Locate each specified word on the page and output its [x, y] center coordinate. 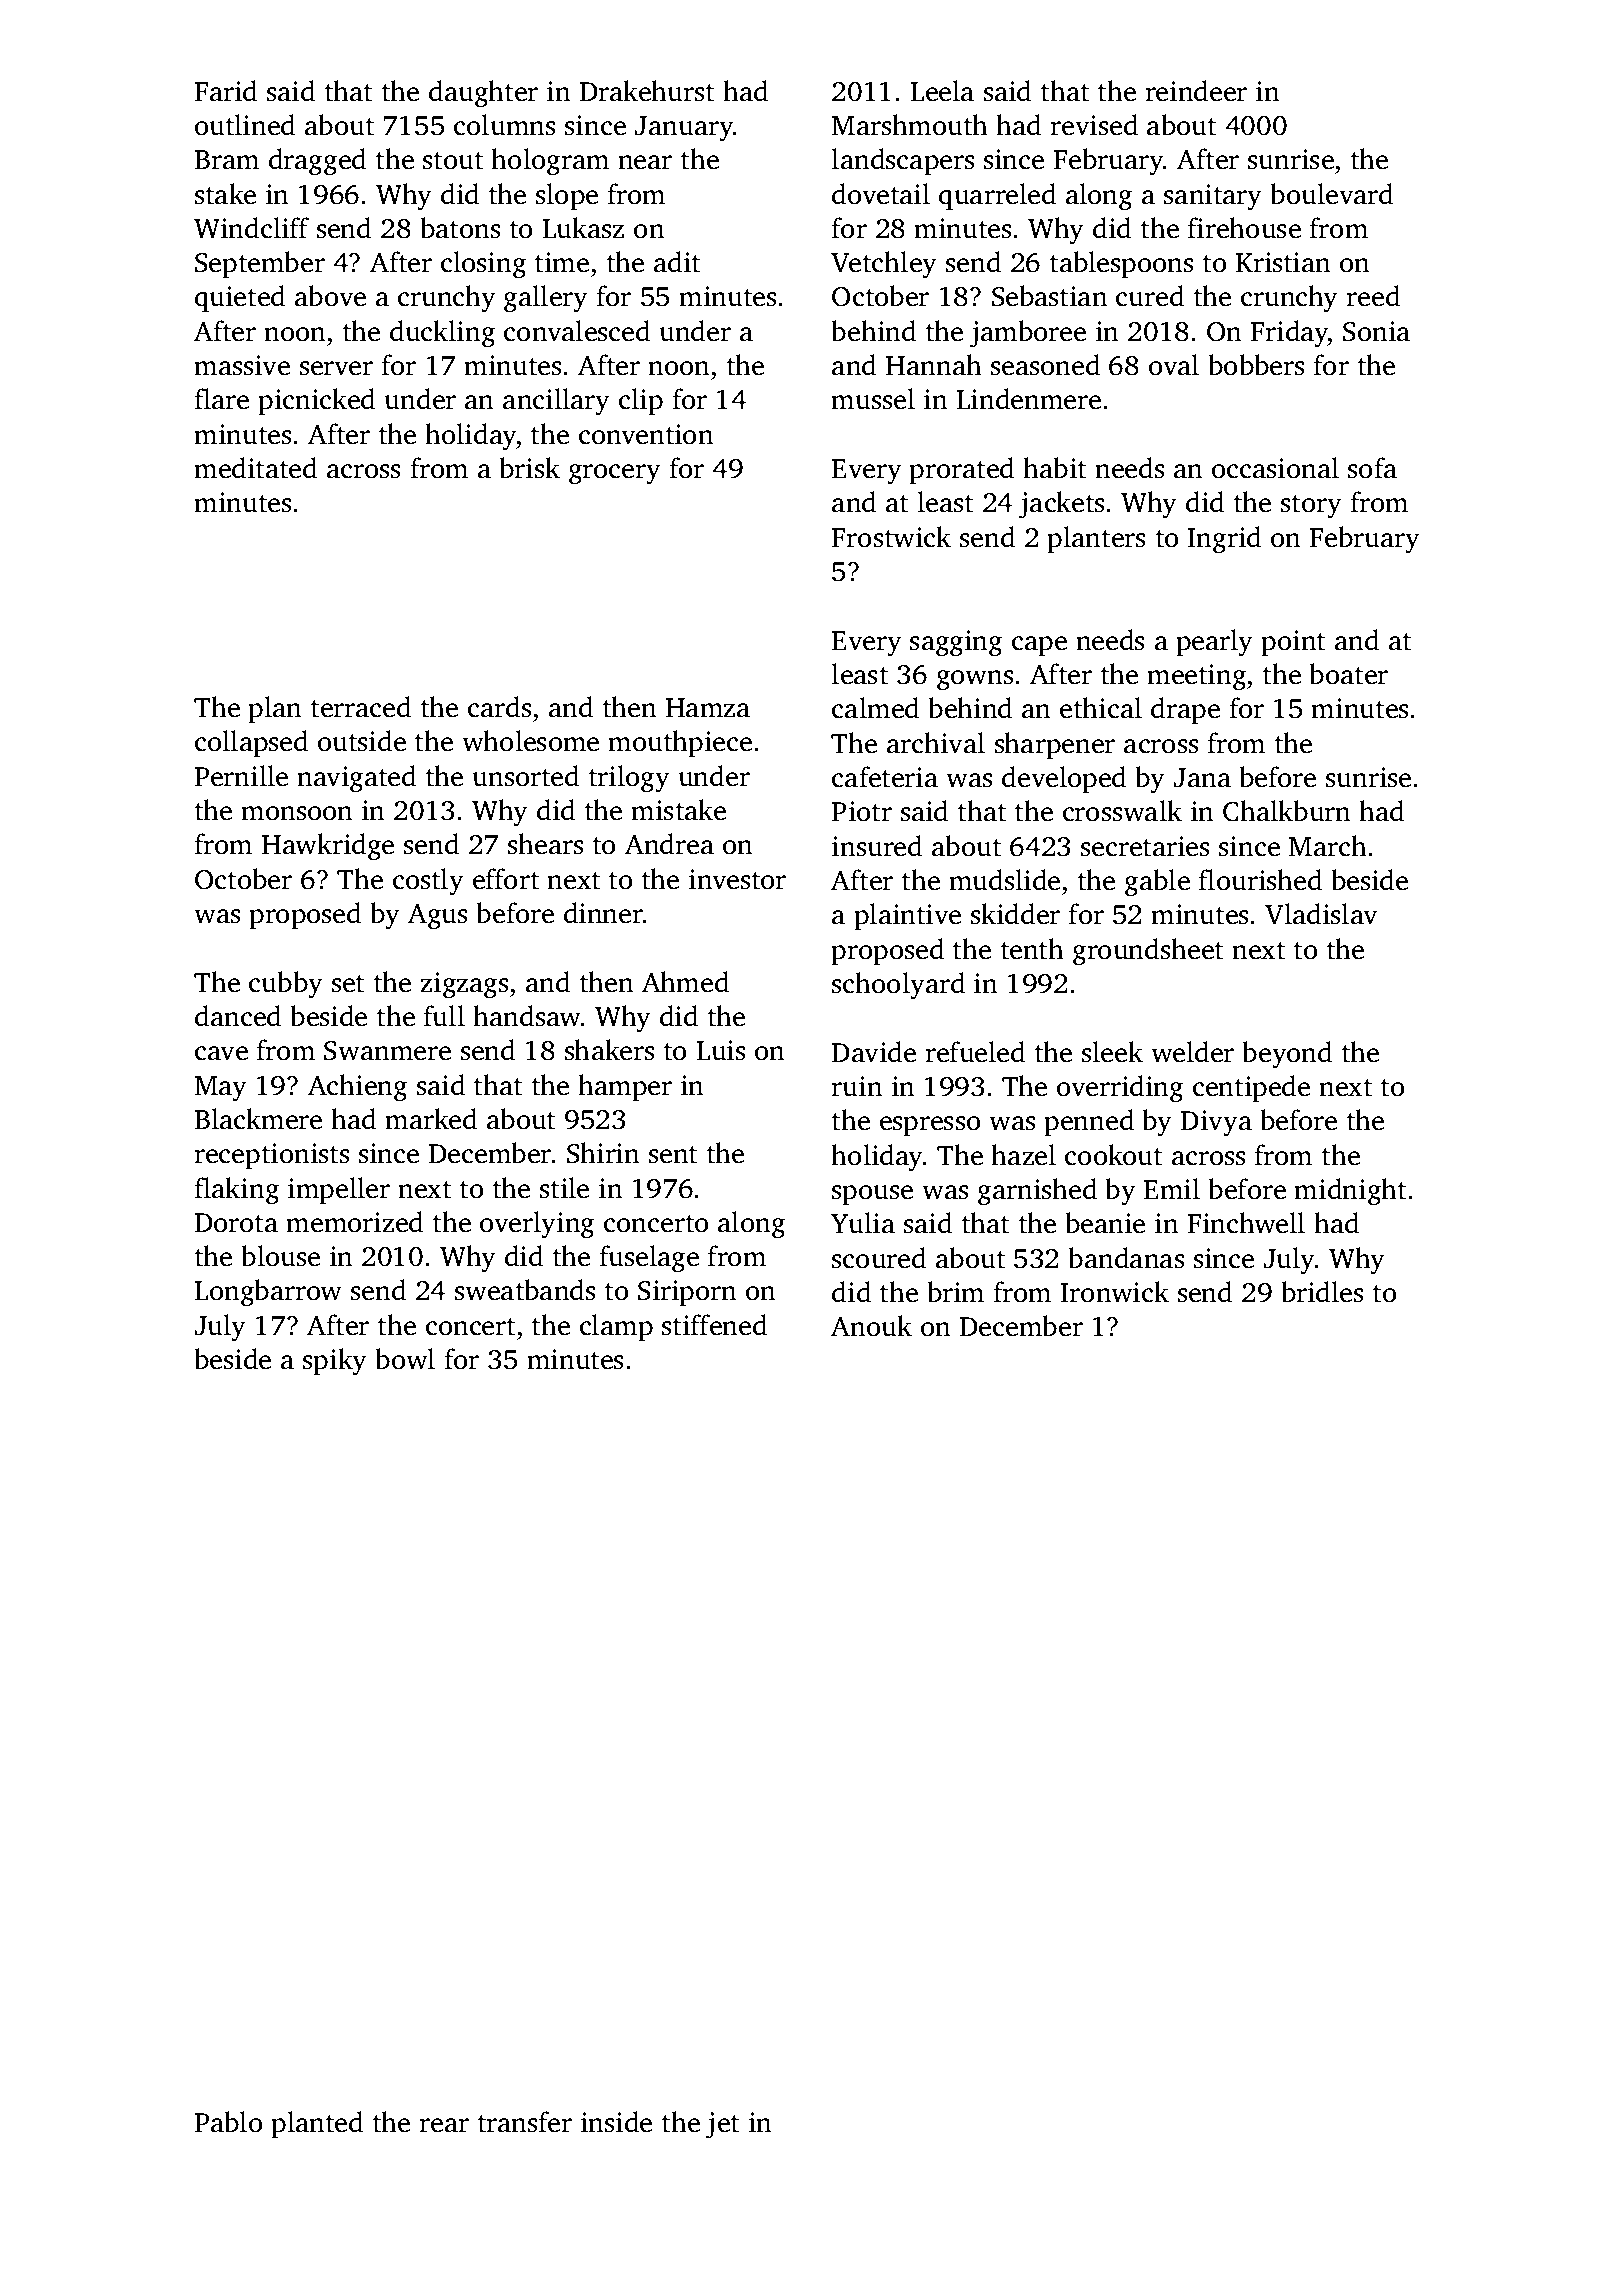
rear [444, 2125]
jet [722, 2125]
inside [616, 2122]
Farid [226, 91]
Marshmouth [910, 125]
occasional [1275, 468]
